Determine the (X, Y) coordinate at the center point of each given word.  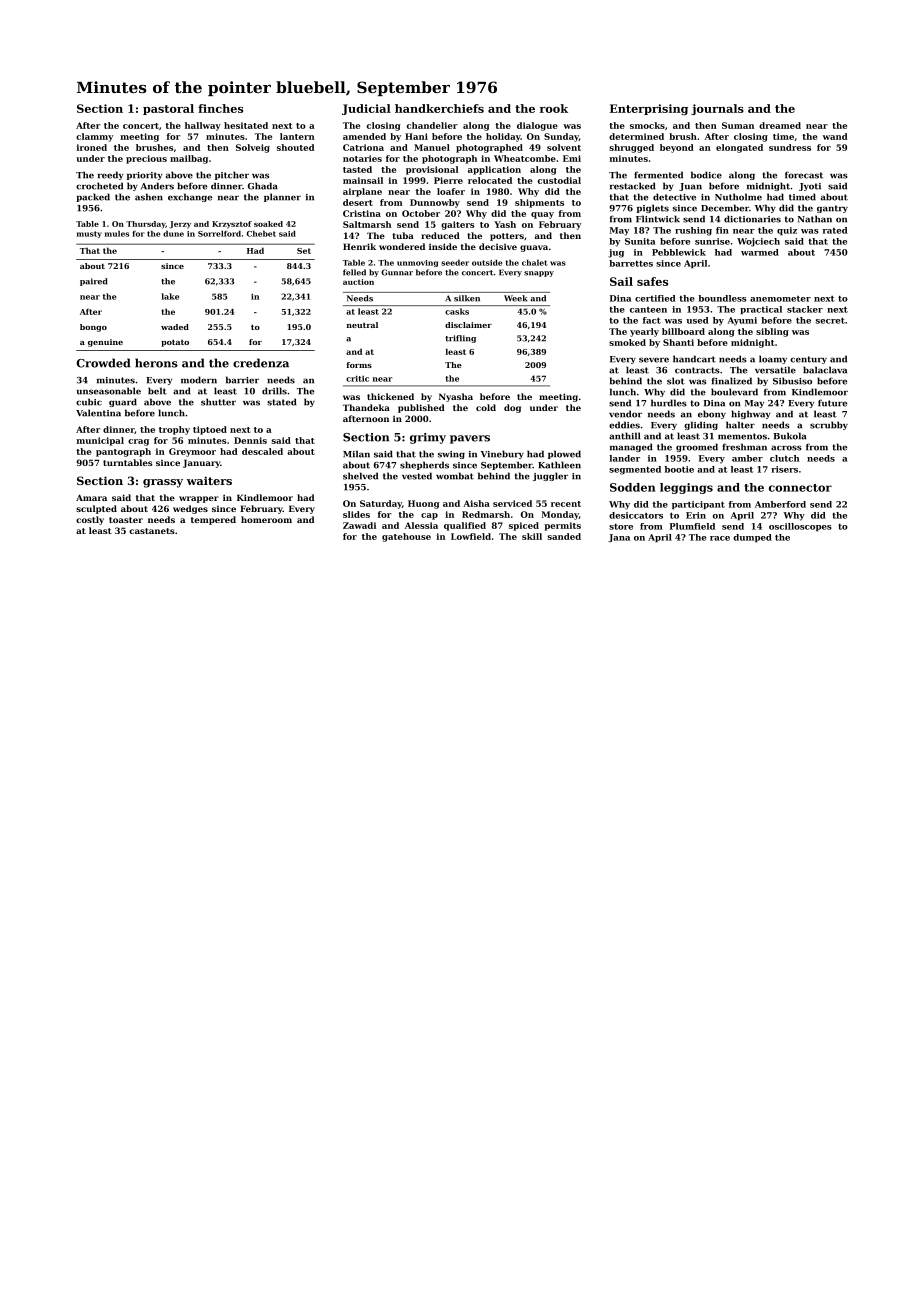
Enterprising (649, 109)
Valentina (98, 413)
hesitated (246, 125)
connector (800, 488)
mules (117, 233)
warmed (760, 252)
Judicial (366, 109)
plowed (564, 454)
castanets (152, 531)
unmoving (417, 263)
